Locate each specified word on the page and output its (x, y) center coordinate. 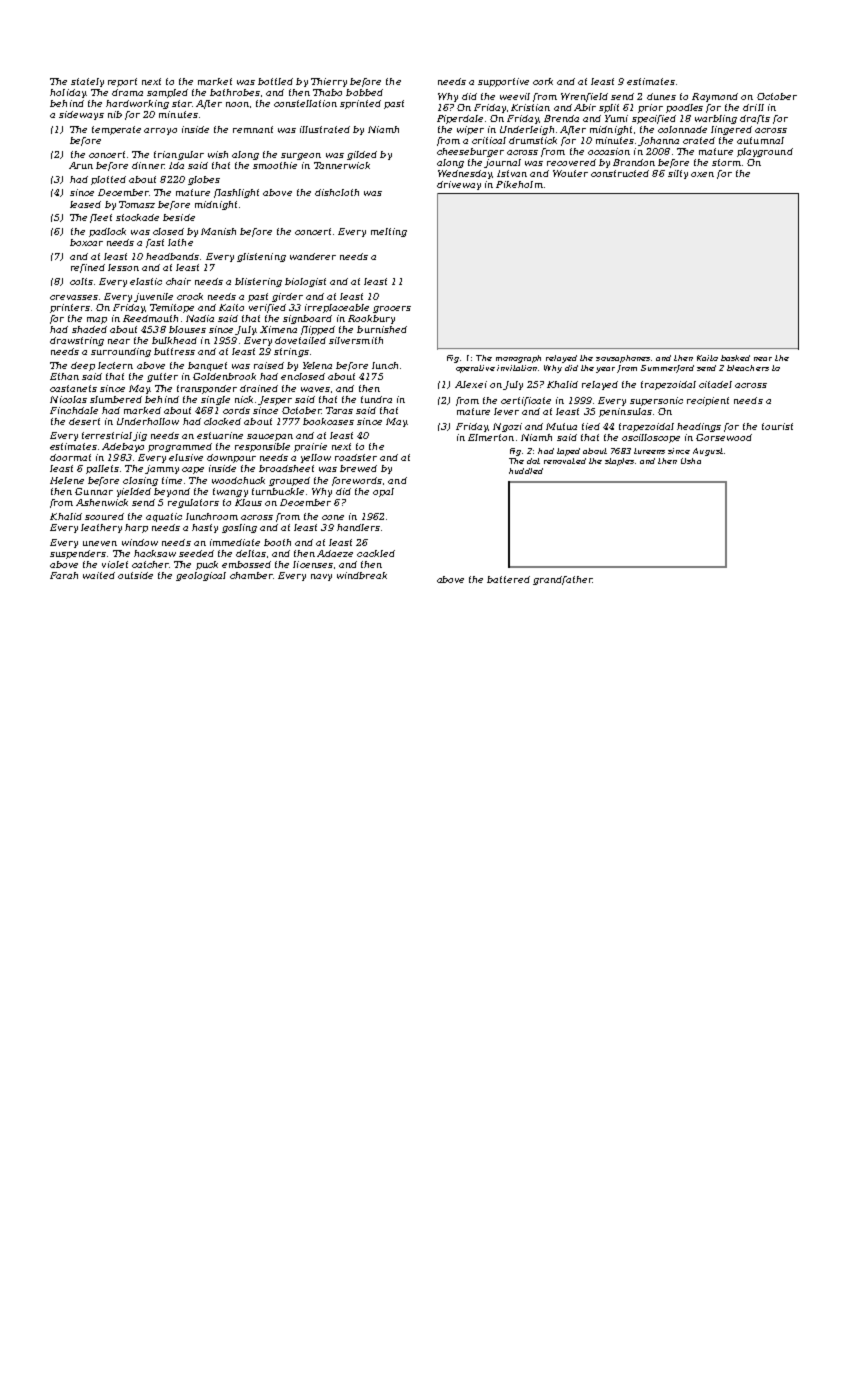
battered (508, 579)
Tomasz (137, 204)
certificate (526, 401)
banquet (207, 366)
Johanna (658, 141)
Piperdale (460, 119)
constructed (620, 173)
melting (389, 232)
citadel (715, 384)
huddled (526, 471)
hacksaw (155, 553)
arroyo (160, 131)
